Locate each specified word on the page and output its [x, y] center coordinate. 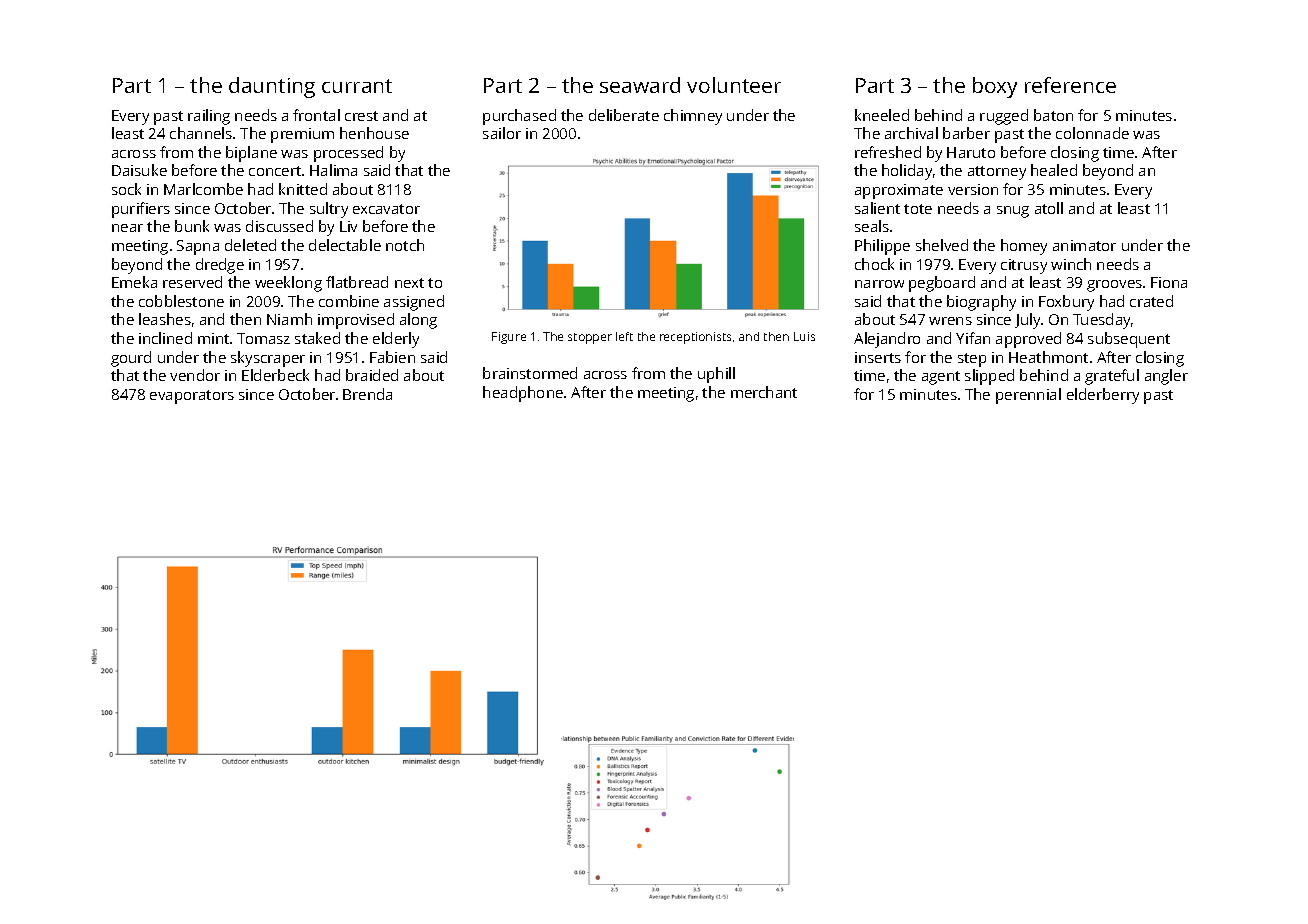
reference [1070, 85]
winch [1071, 264]
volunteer [734, 85]
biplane [251, 154]
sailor [502, 133]
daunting [272, 87]
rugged [1004, 117]
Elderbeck [275, 375]
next [409, 283]
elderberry [1103, 396]
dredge [220, 266]
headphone [523, 394]
